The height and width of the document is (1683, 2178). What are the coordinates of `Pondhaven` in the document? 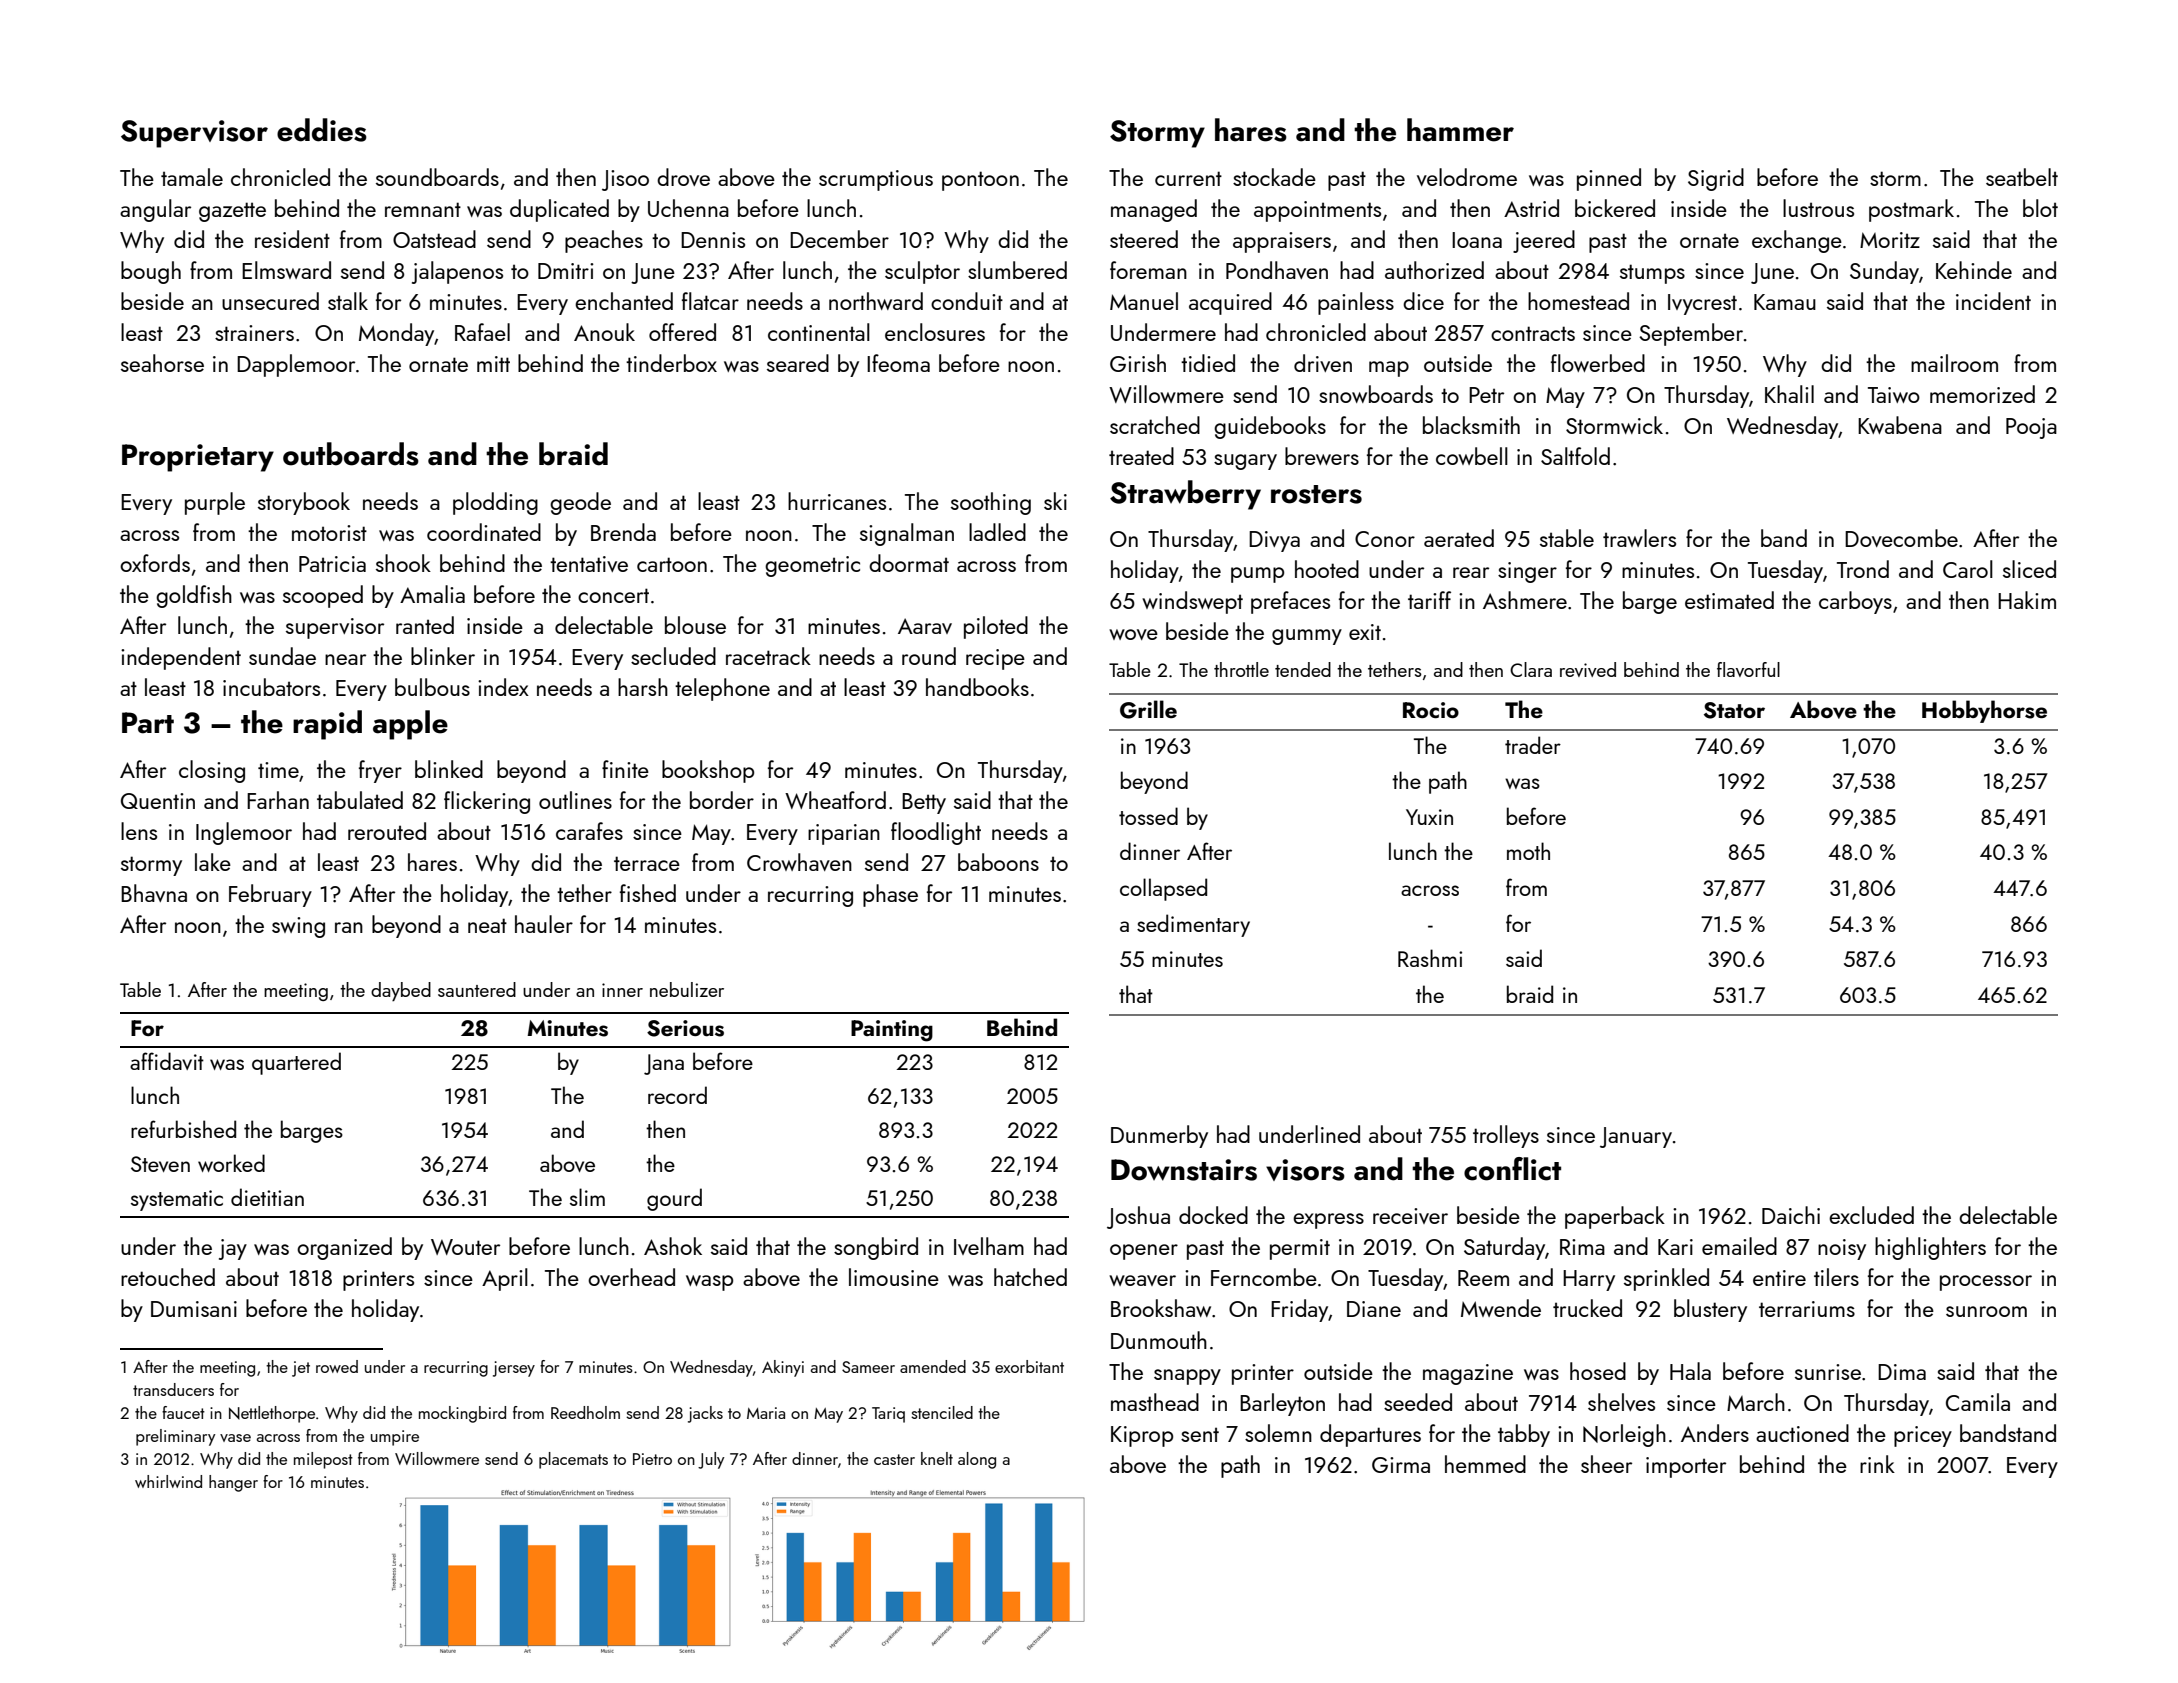 It's located at (1277, 270).
